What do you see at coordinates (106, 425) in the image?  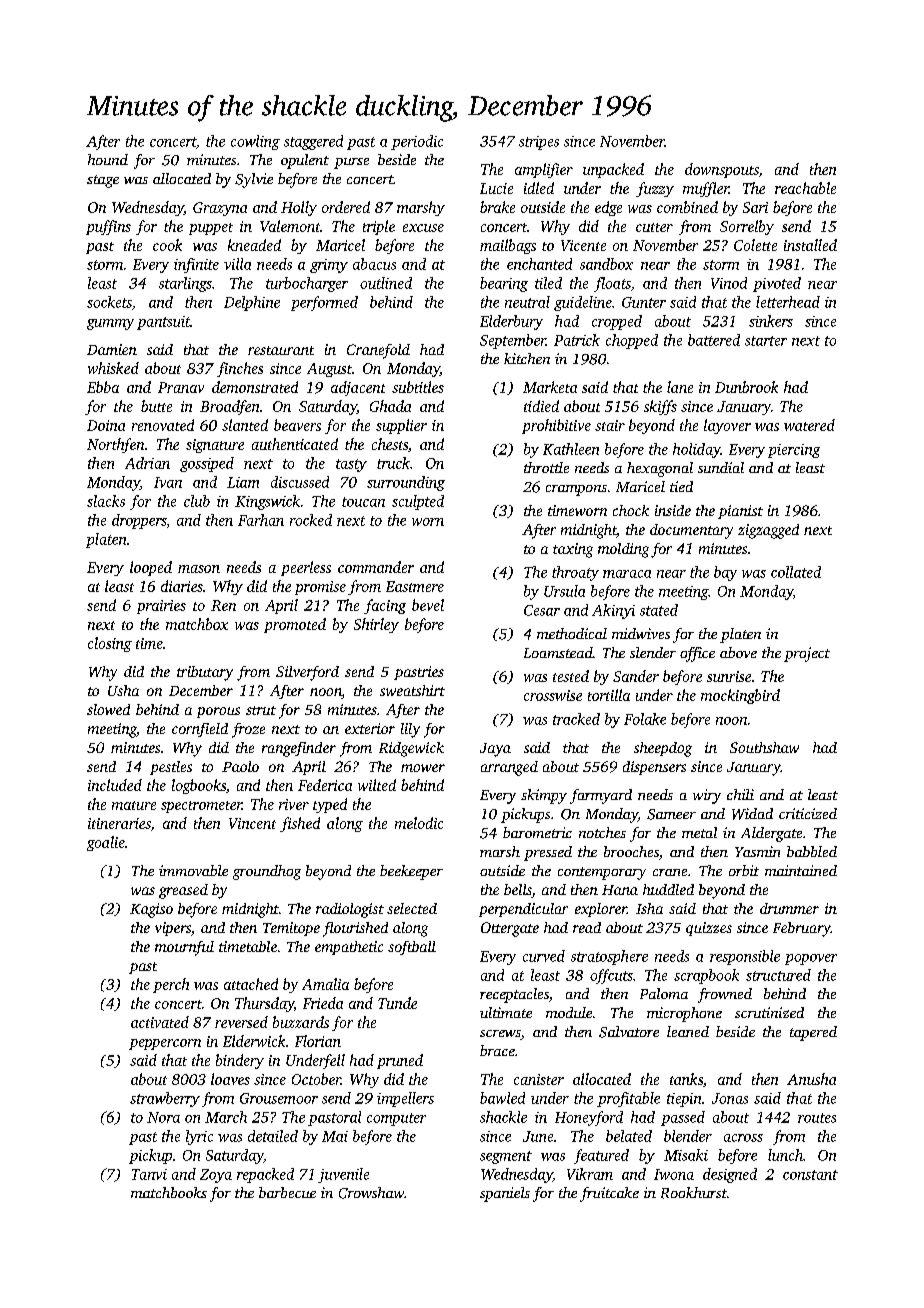 I see `Doina` at bounding box center [106, 425].
